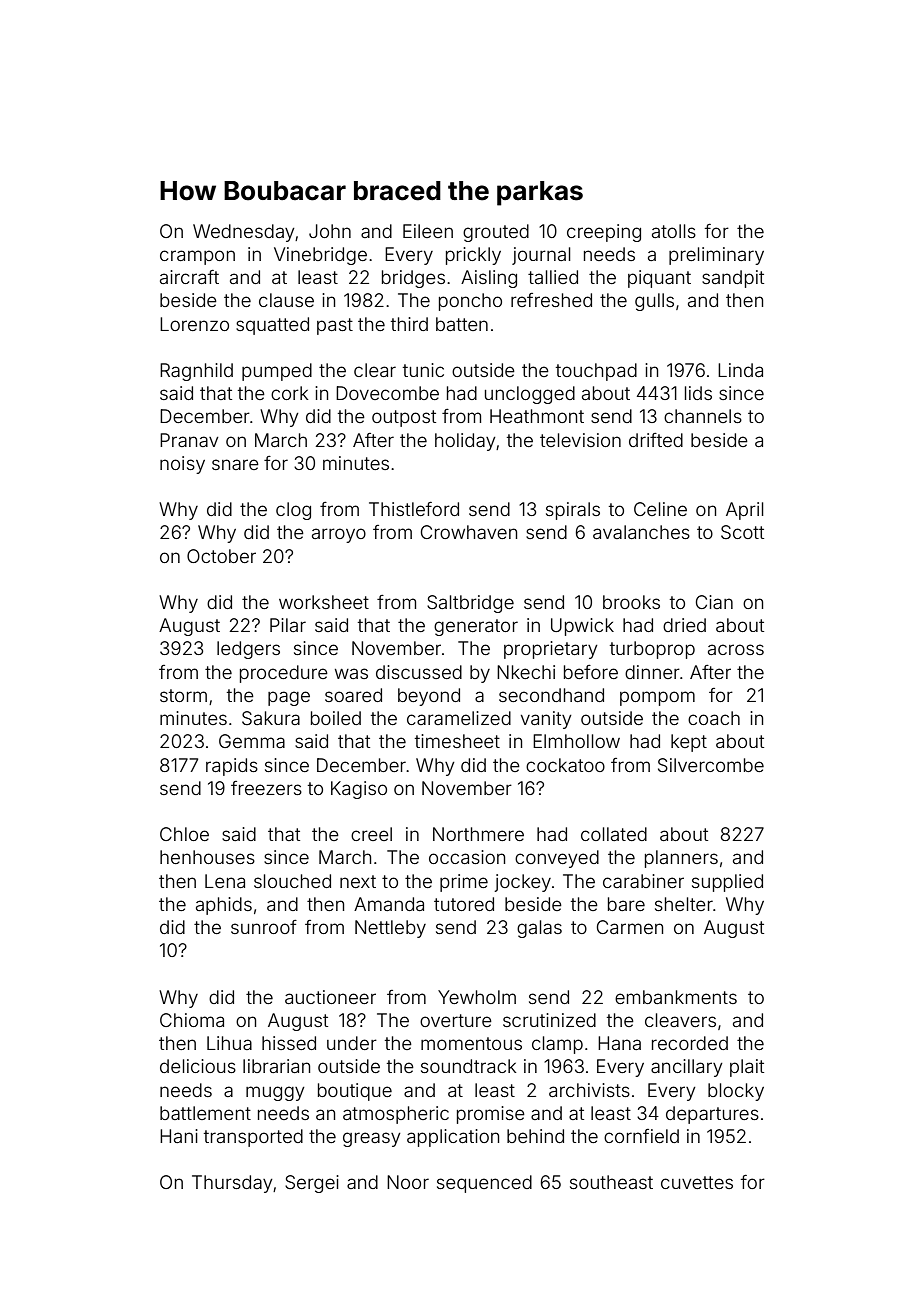  What do you see at coordinates (179, 1136) in the page?
I see `Hani` at bounding box center [179, 1136].
